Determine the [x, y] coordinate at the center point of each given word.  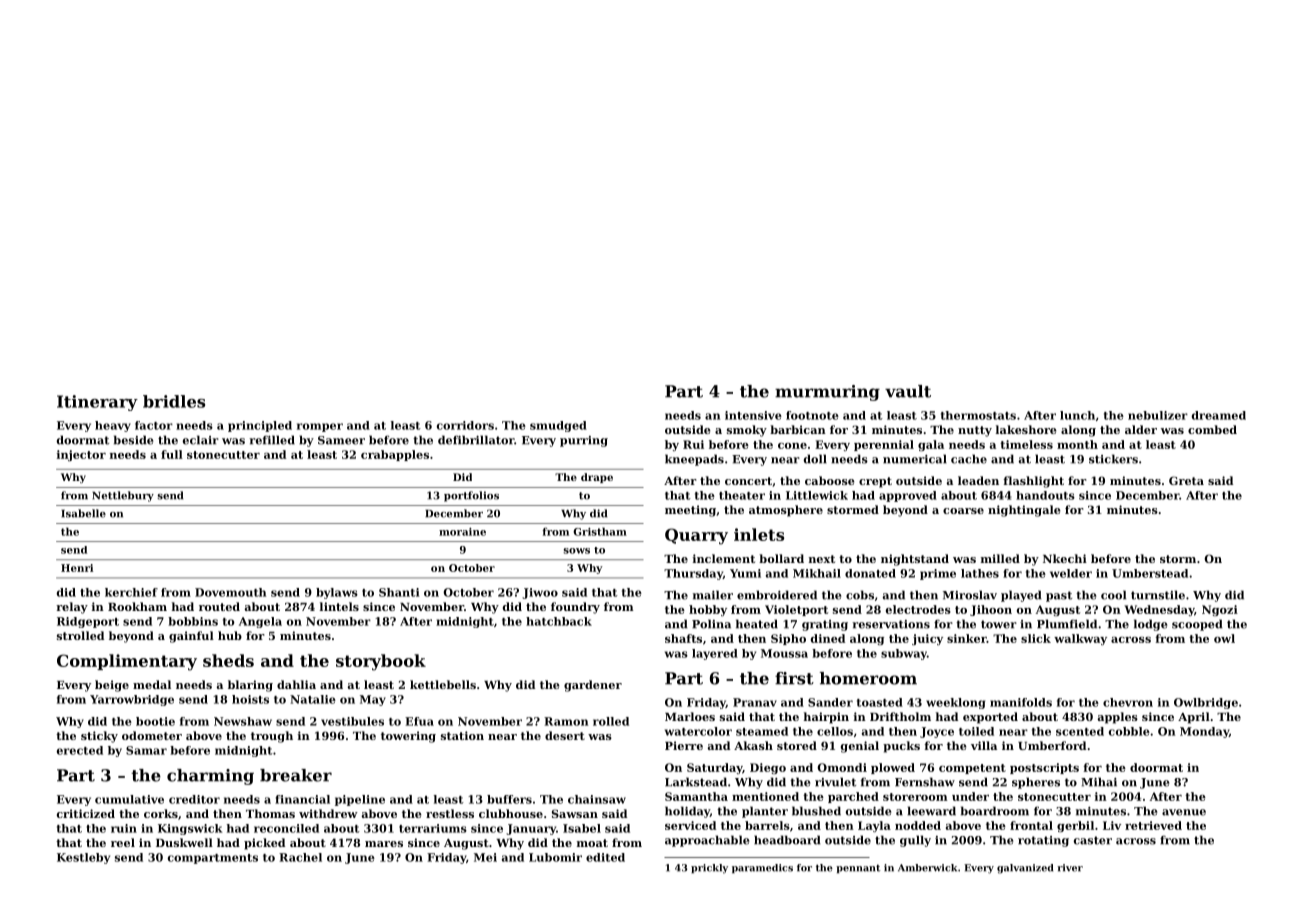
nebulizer [1158, 415]
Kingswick [190, 829]
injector [81, 455]
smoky [747, 431]
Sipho [788, 639]
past [1059, 596]
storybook [381, 662]
